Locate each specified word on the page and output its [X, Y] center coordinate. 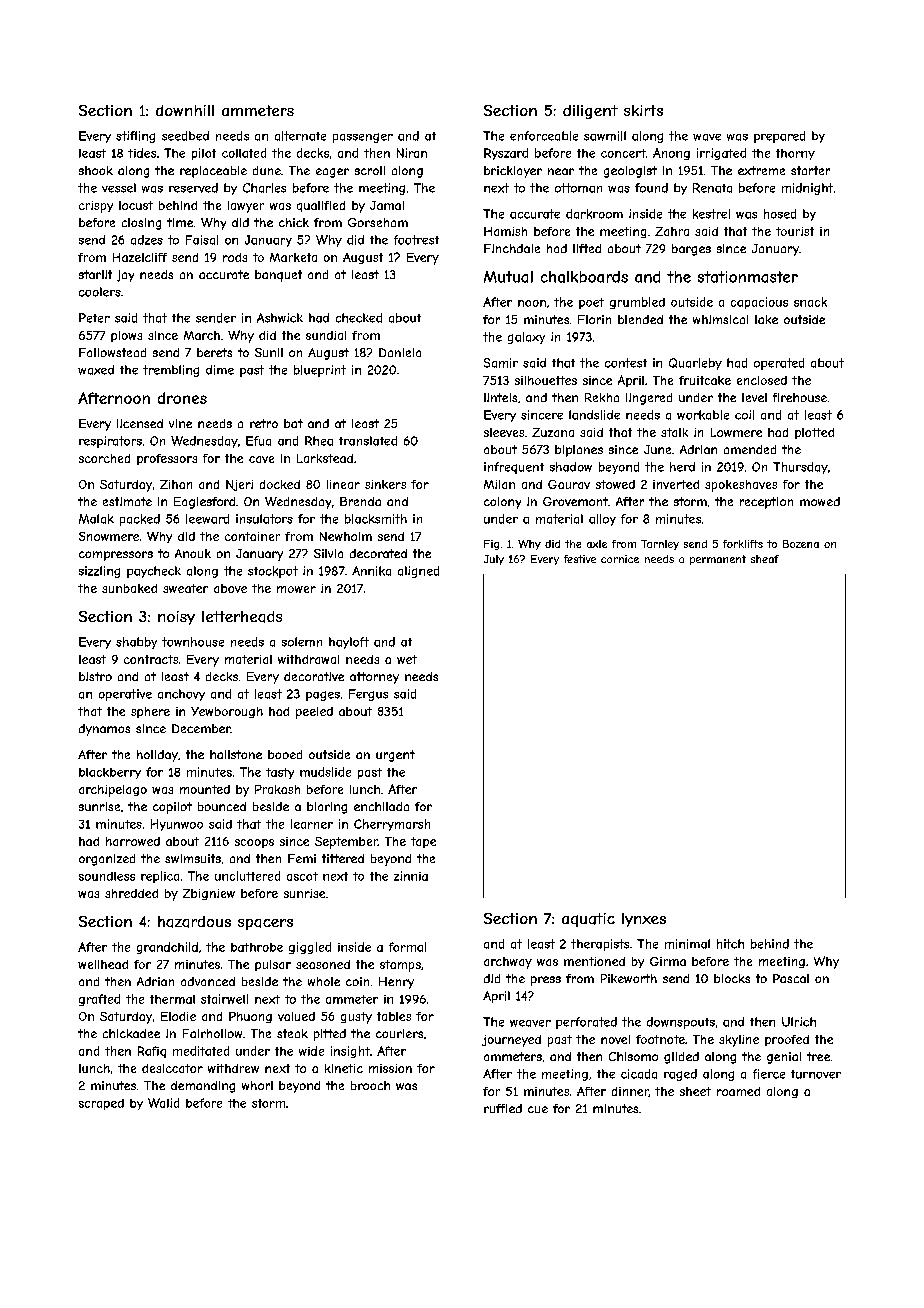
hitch [730, 944]
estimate [127, 501]
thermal [172, 999]
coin [357, 981]
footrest [416, 240]
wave [707, 137]
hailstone [236, 754]
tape [423, 842]
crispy [96, 207]
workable [703, 415]
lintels [500, 397]
